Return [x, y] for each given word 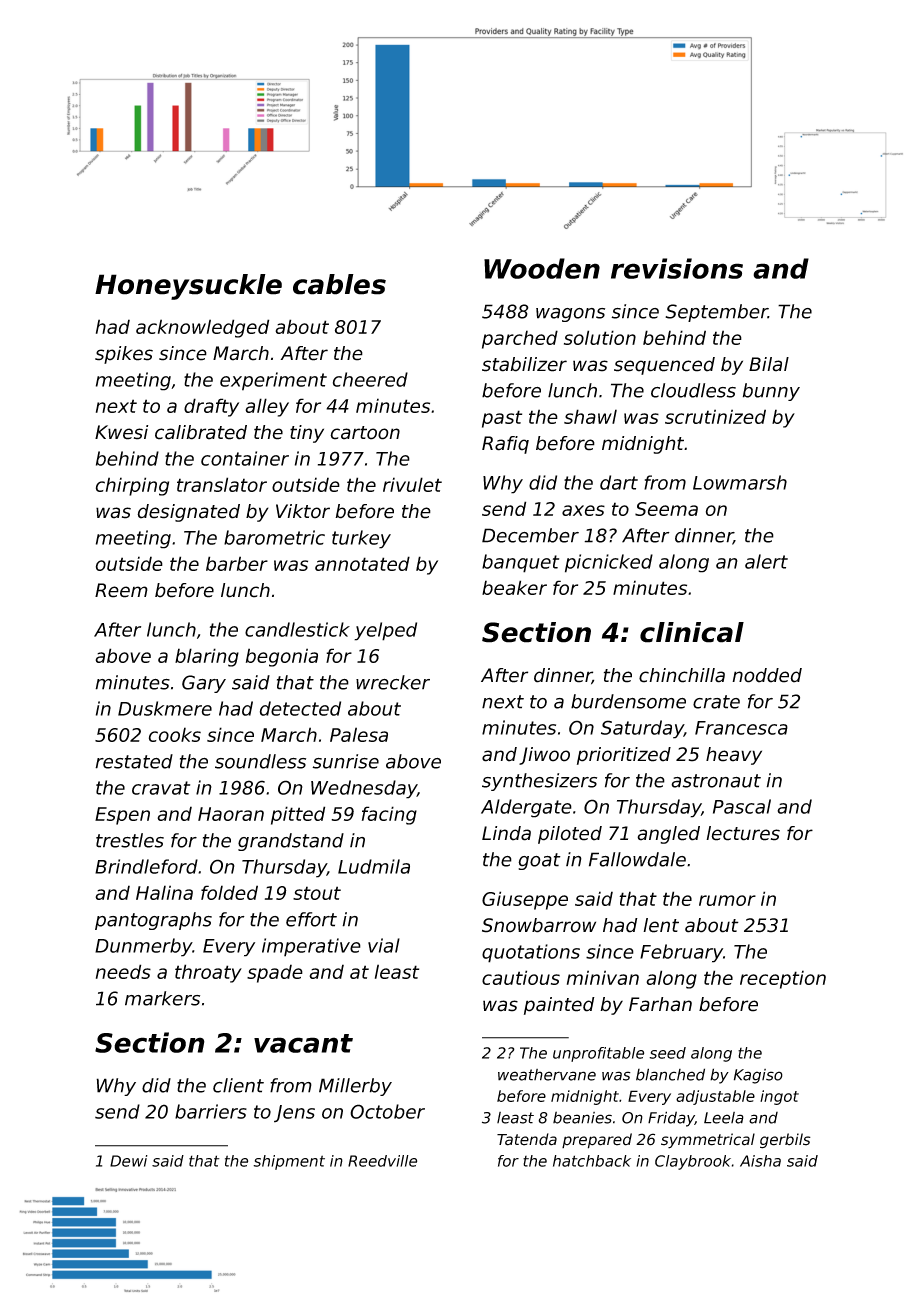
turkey [361, 539]
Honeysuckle [188, 287]
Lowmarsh [740, 482]
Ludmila [374, 866]
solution [600, 337]
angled [668, 835]
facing [389, 815]
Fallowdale [637, 859]
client [238, 1085]
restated [134, 761]
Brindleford [146, 866]
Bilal [769, 364]
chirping [132, 486]
